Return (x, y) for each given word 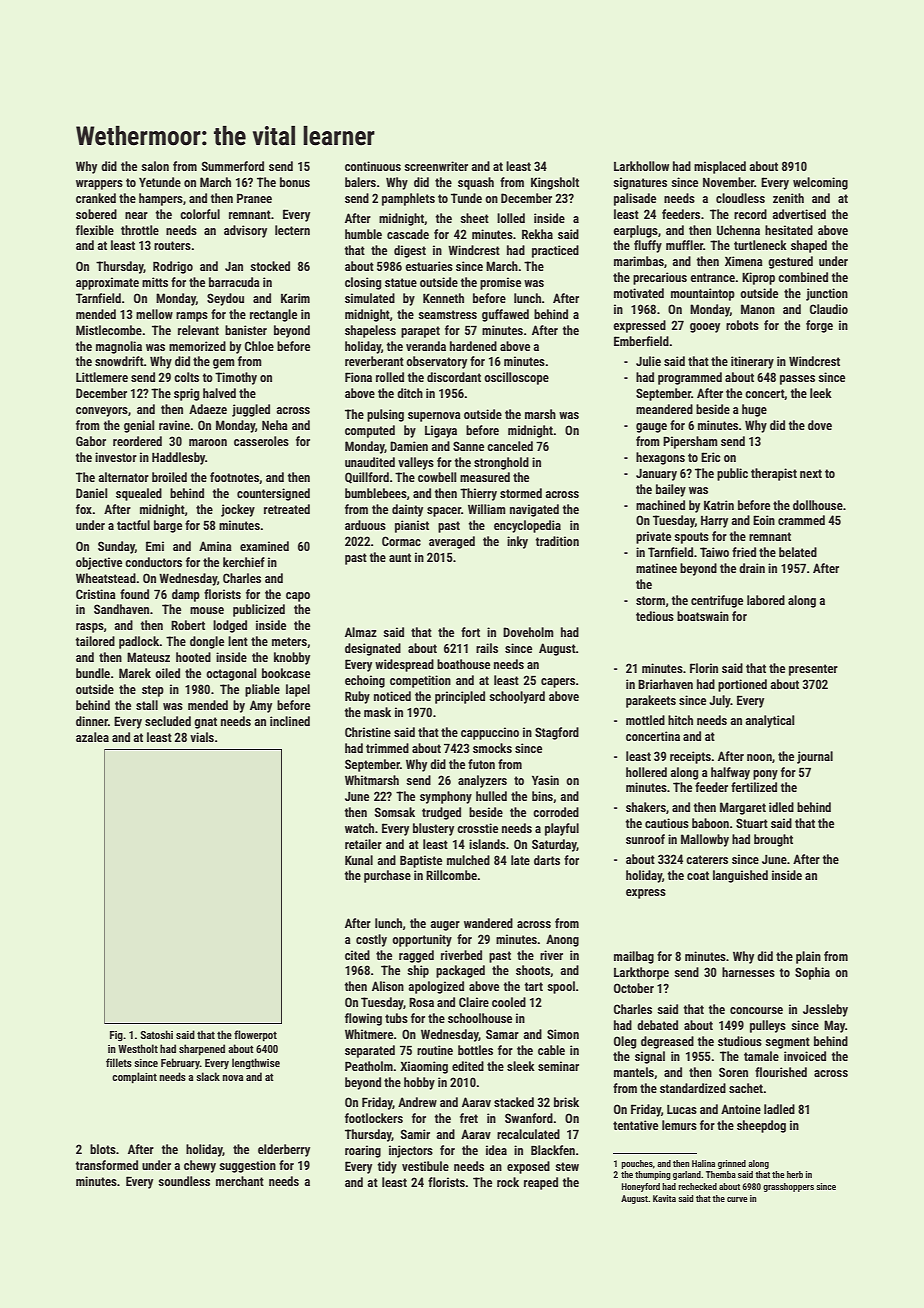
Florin (704, 668)
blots (103, 1149)
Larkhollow (641, 166)
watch (359, 828)
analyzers (482, 781)
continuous (373, 166)
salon (155, 166)
